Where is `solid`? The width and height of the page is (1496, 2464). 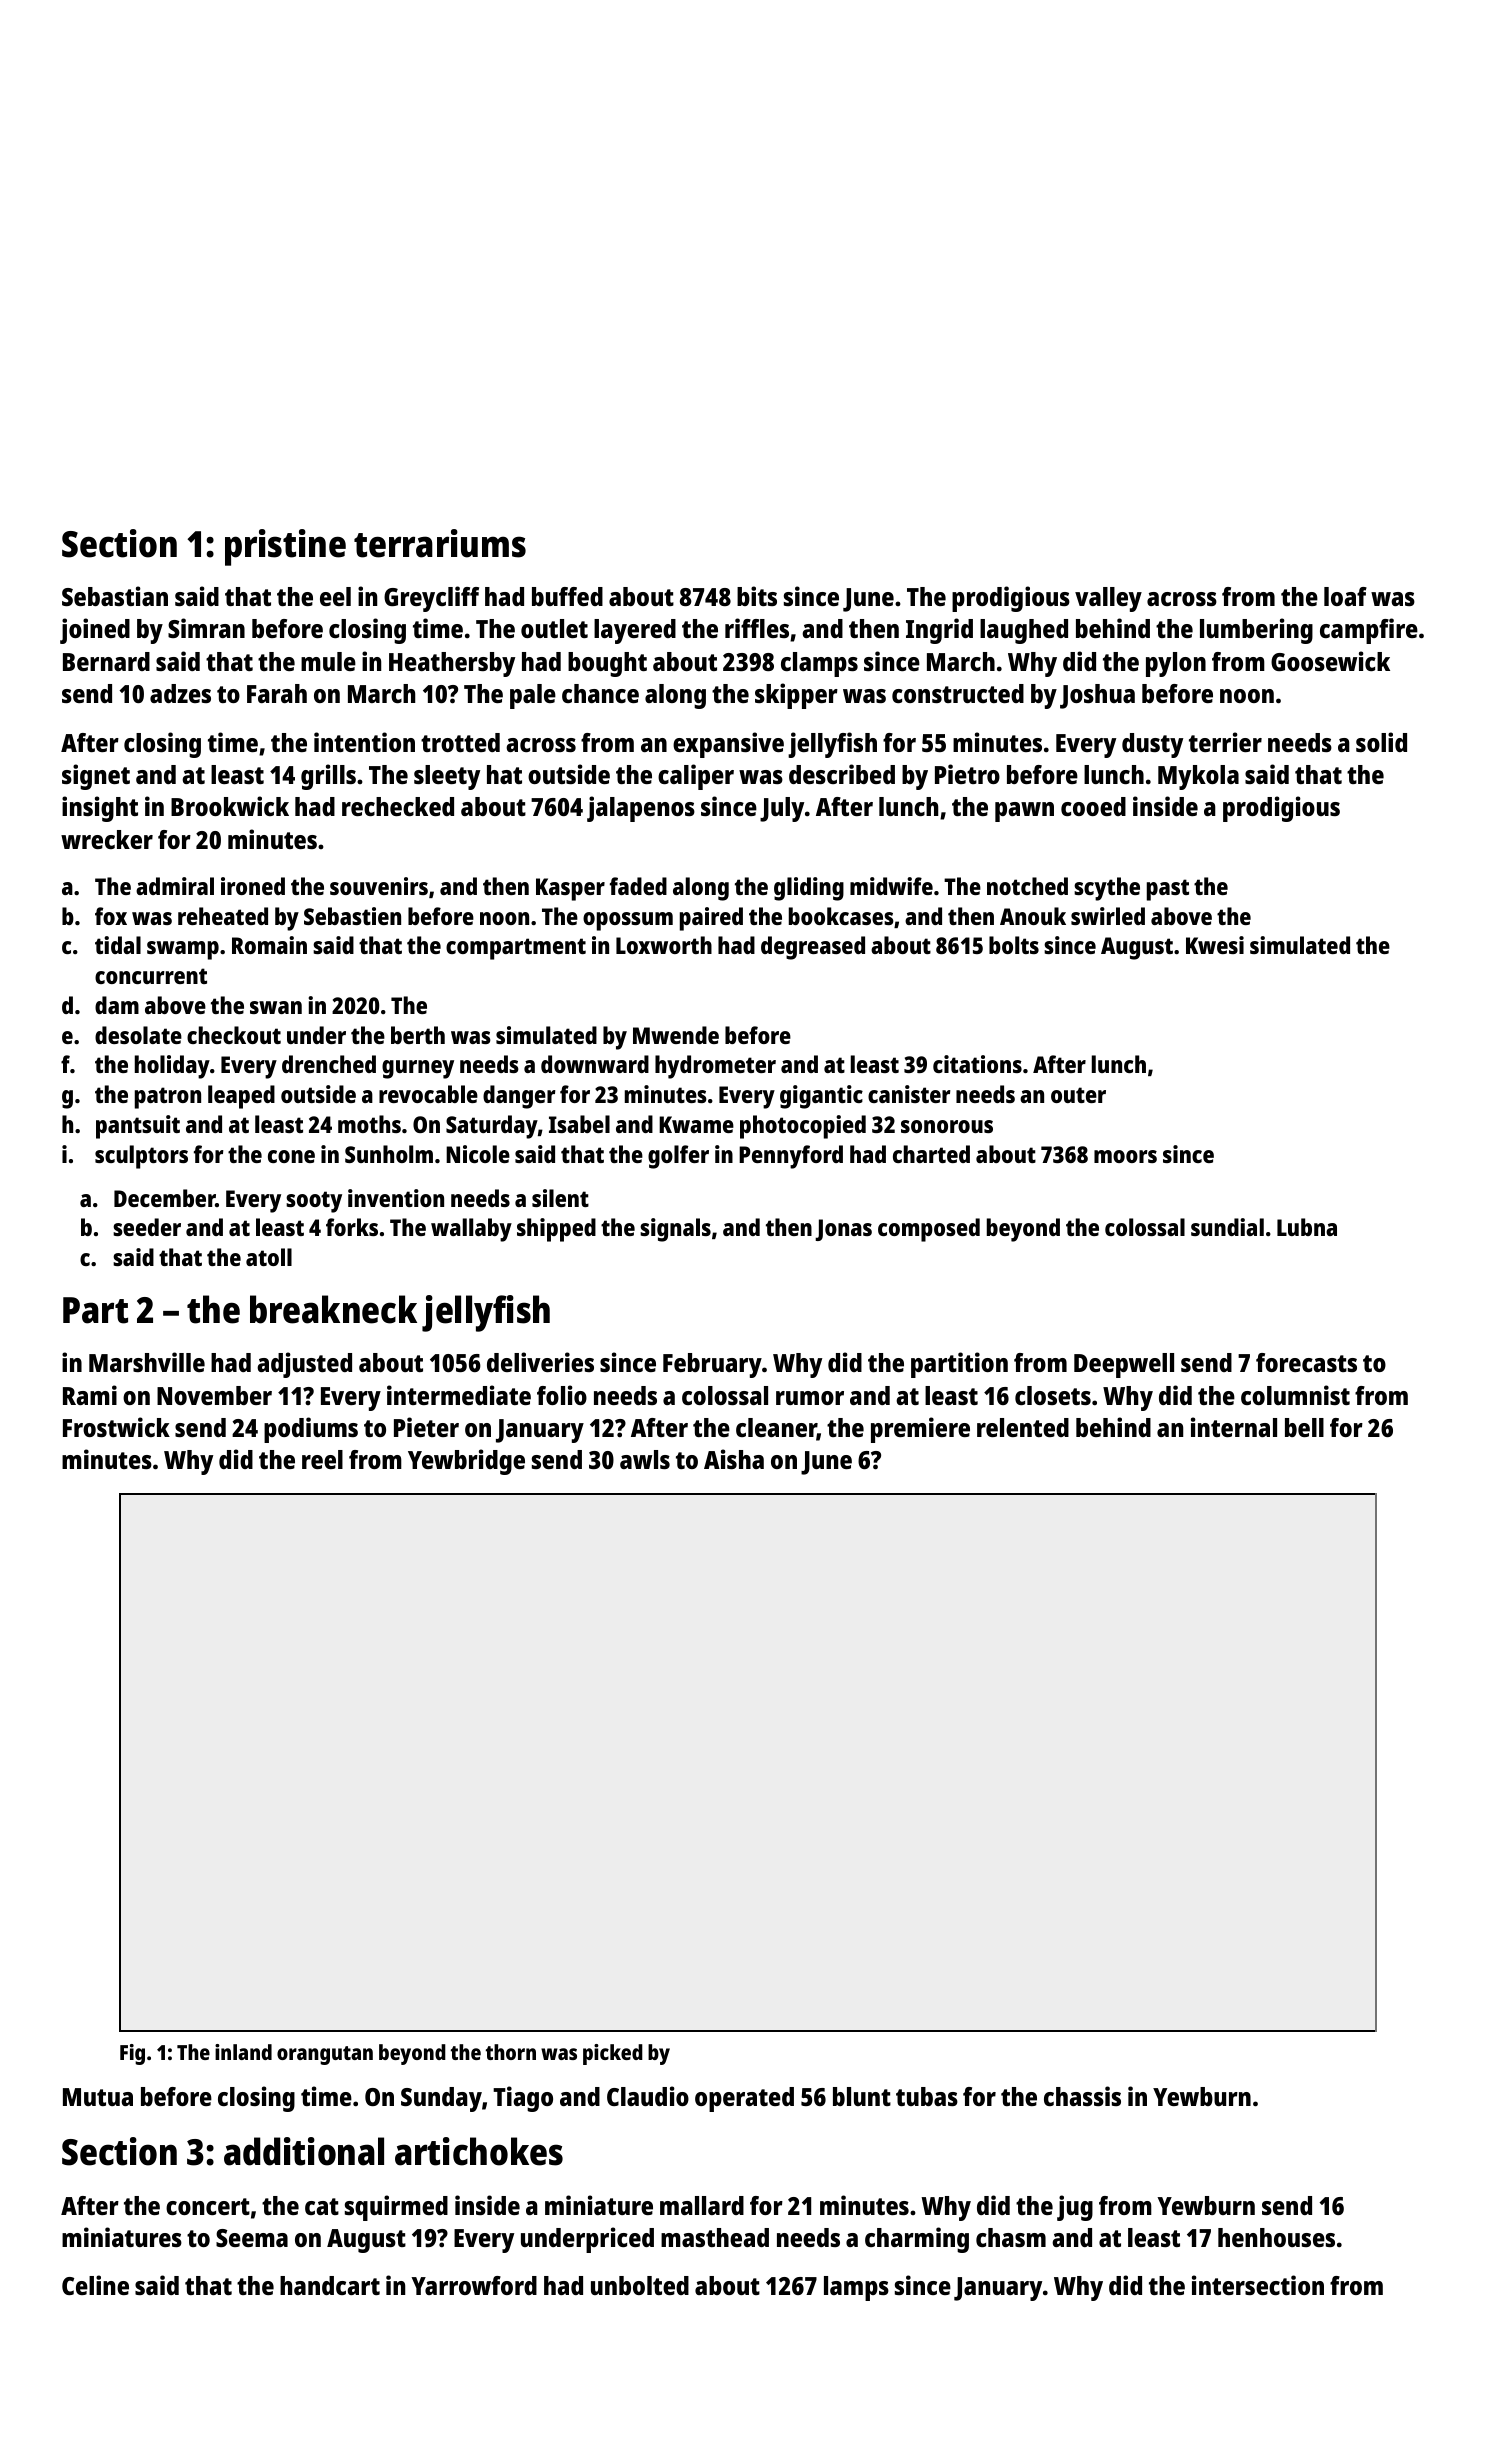 solid is located at coordinates (1381, 742).
